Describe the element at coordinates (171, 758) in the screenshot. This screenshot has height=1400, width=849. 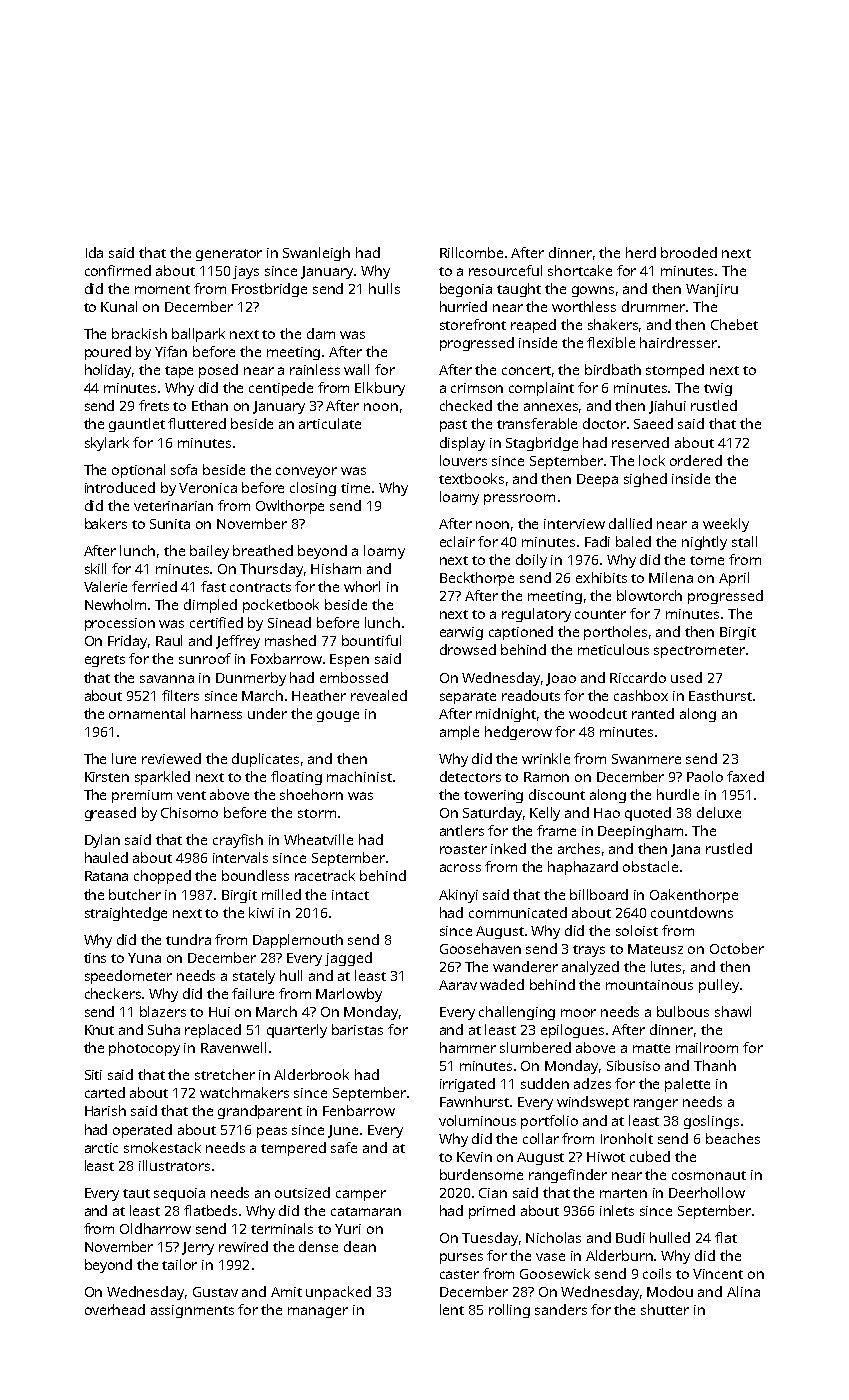
I see `reviewed` at that location.
